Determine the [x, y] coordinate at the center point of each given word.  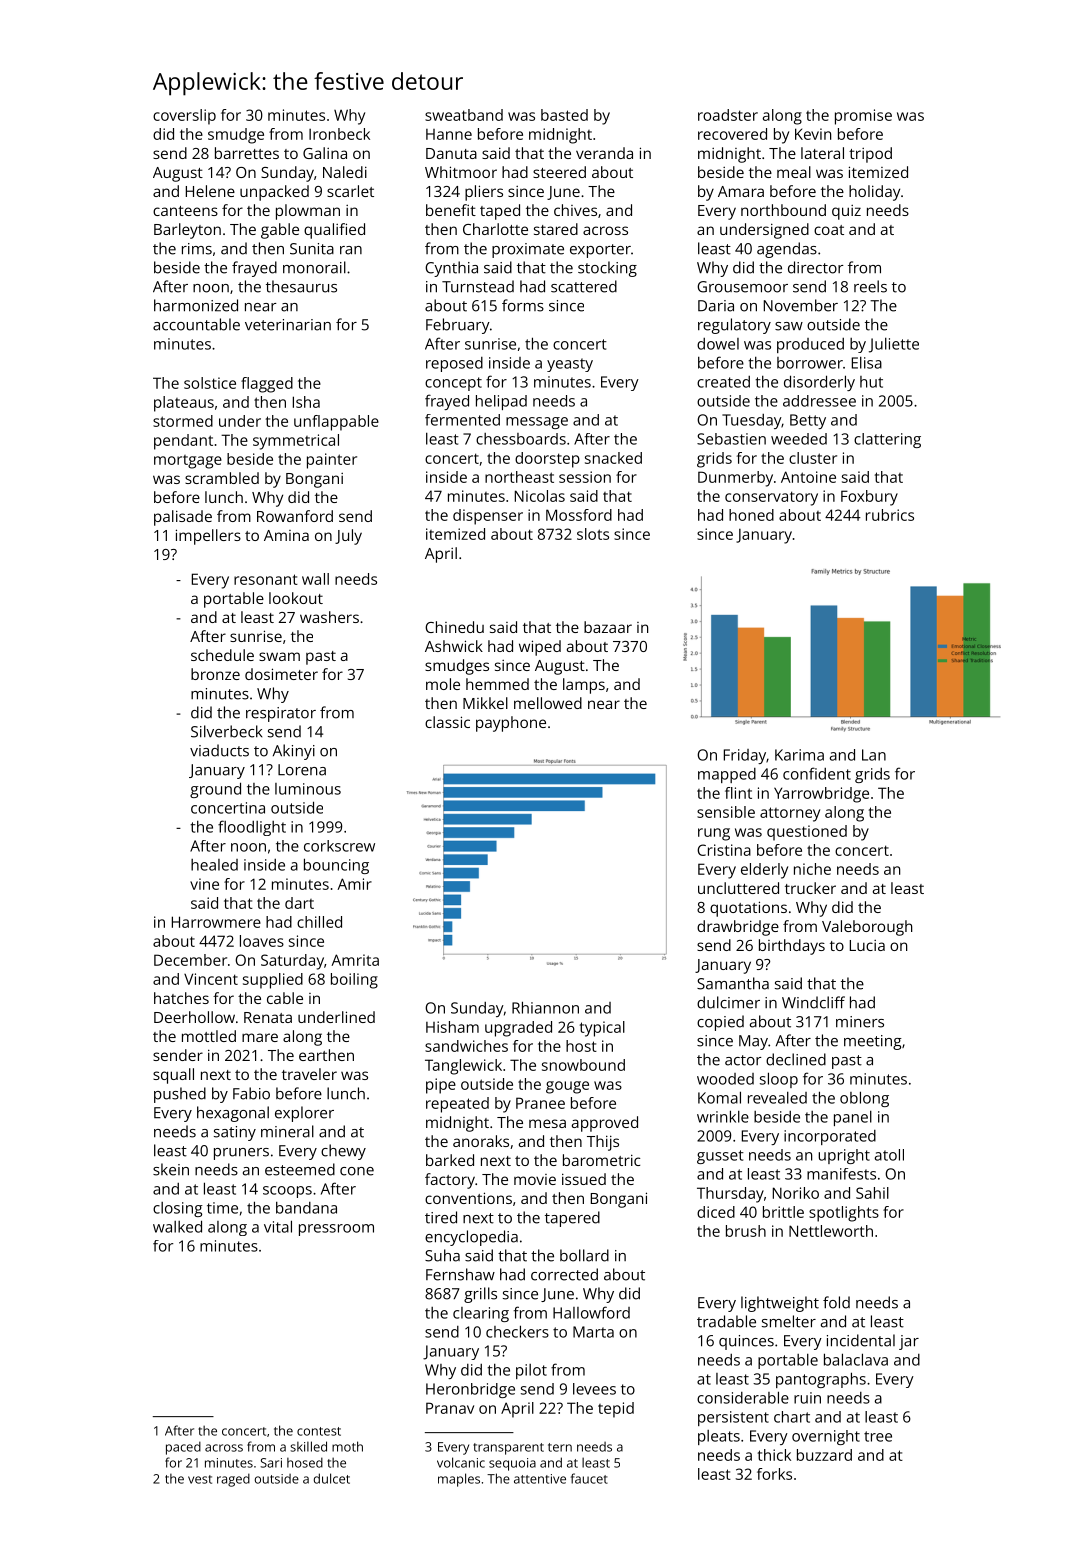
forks [774, 1474]
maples [459, 1480]
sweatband [464, 115]
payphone [511, 724]
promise [863, 117]
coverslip [184, 117]
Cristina [724, 850]
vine [204, 884]
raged [233, 1480]
